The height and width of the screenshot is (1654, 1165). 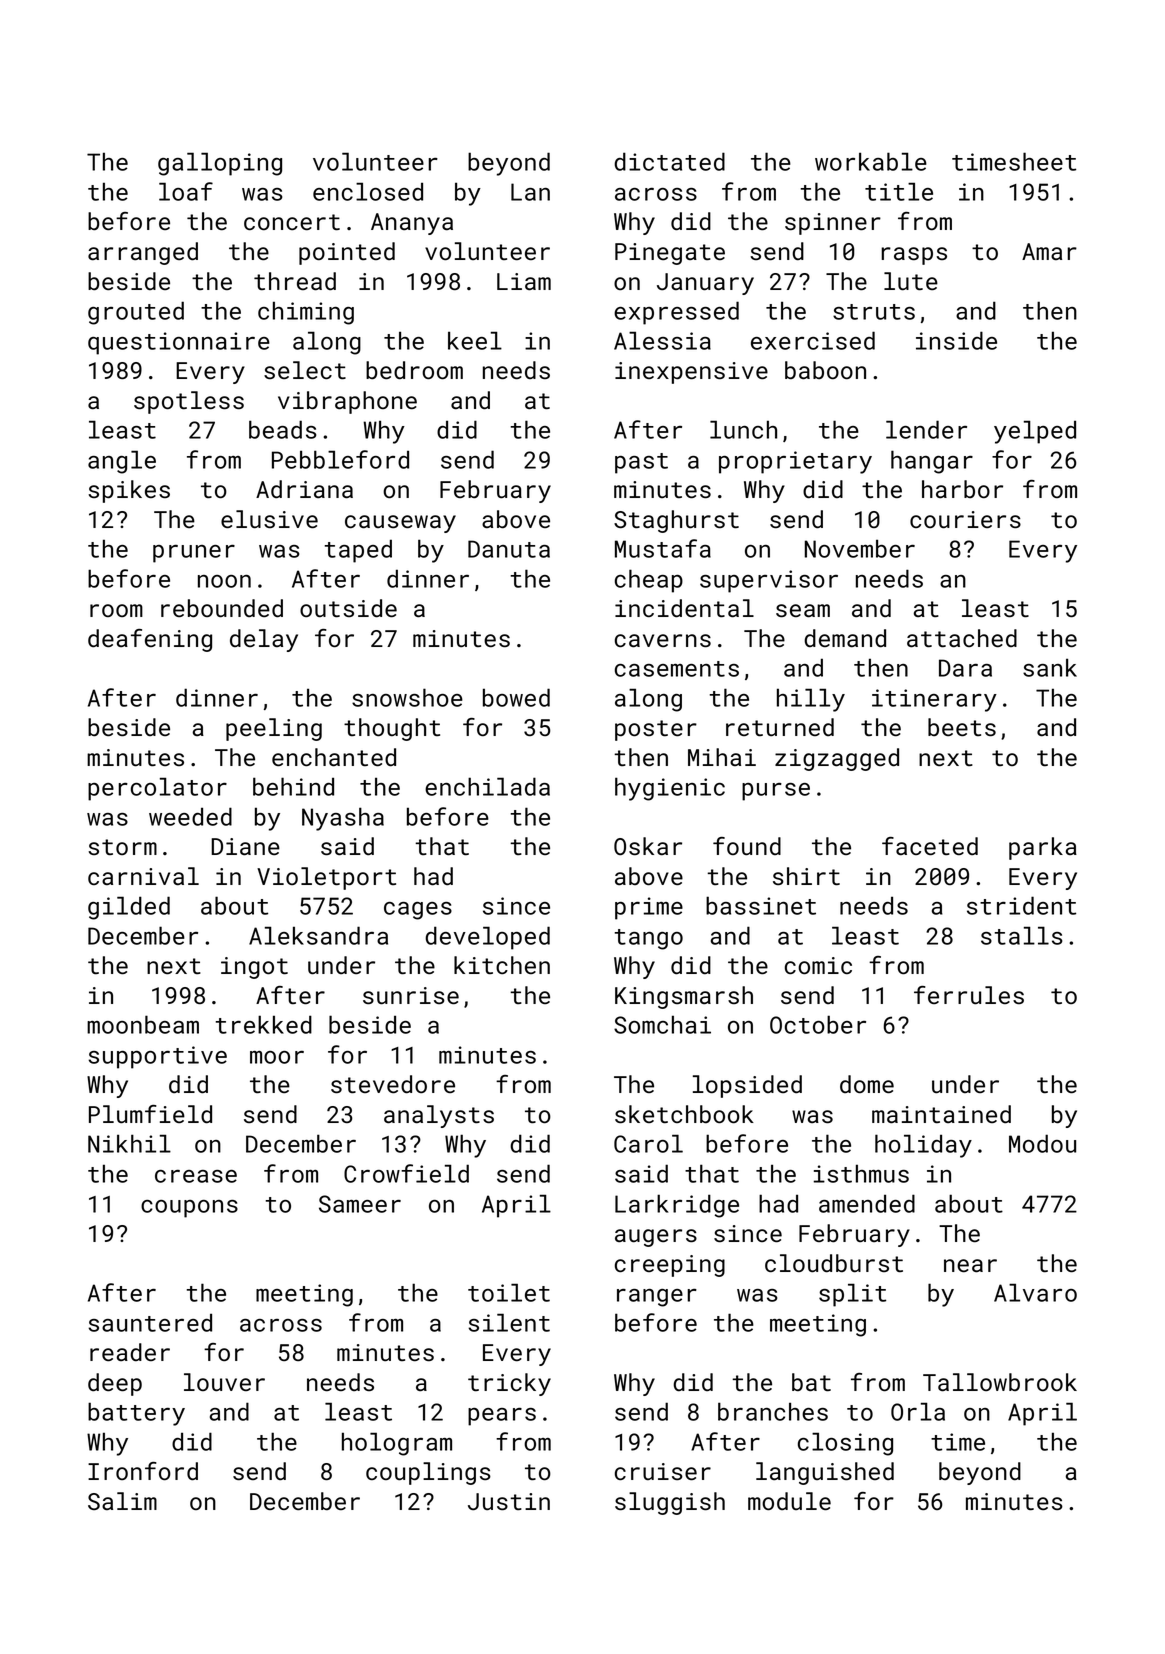 What do you see at coordinates (334, 757) in the screenshot?
I see `enchanted` at bounding box center [334, 757].
